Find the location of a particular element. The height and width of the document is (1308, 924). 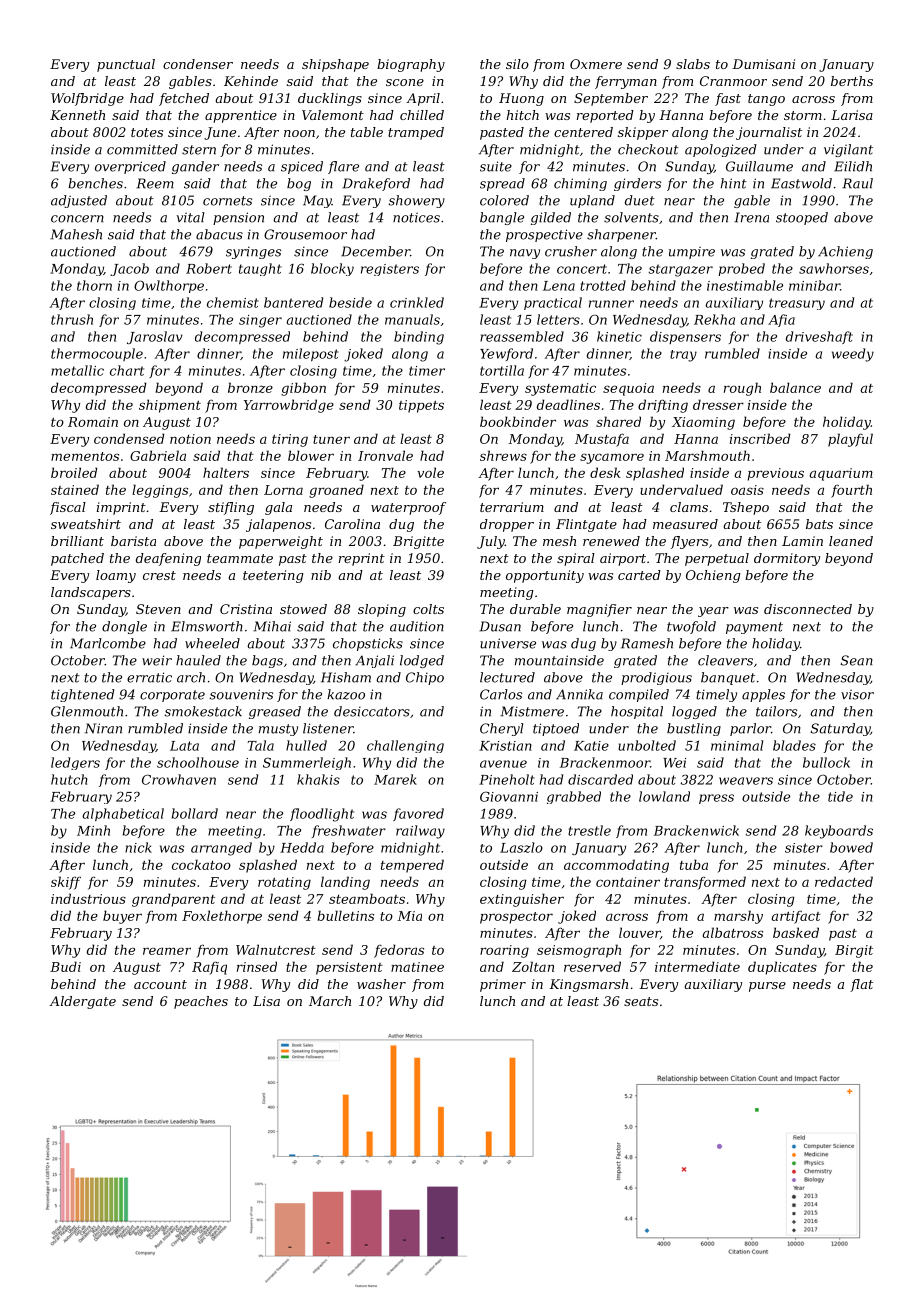

clams is located at coordinates (689, 507).
